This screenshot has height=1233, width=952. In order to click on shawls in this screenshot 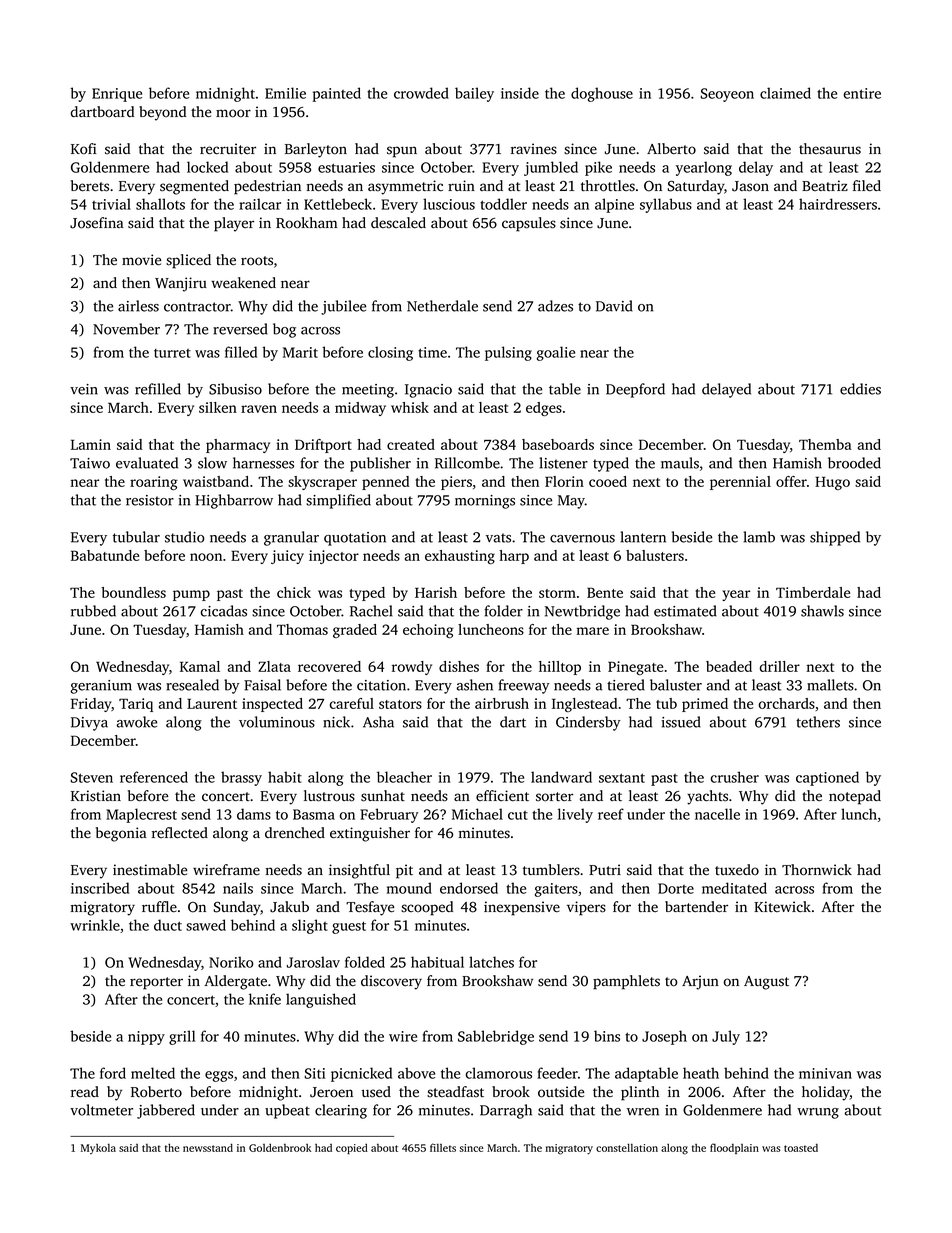, I will do `click(822, 611)`.
